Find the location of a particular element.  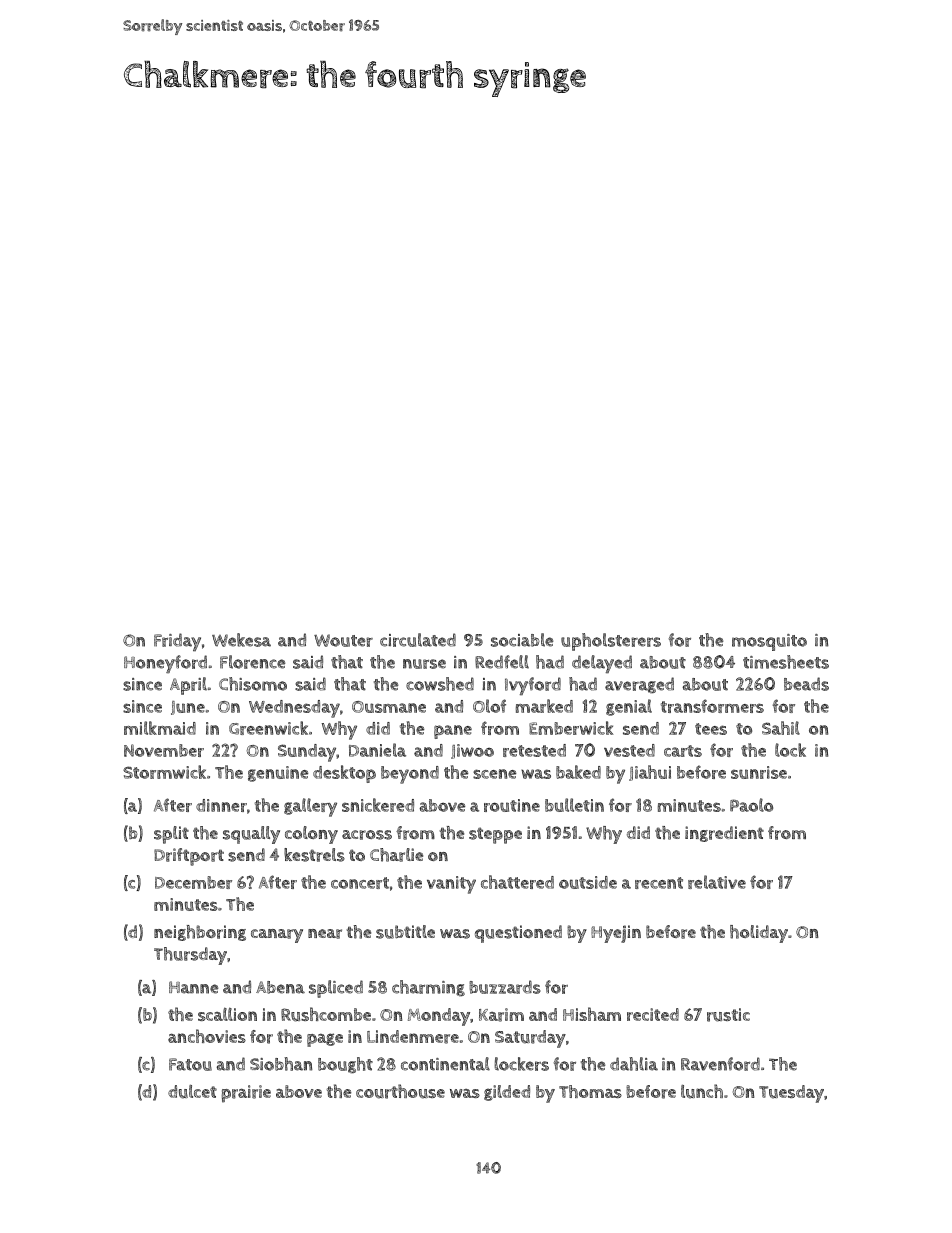

Hyejin is located at coordinates (616, 934).
